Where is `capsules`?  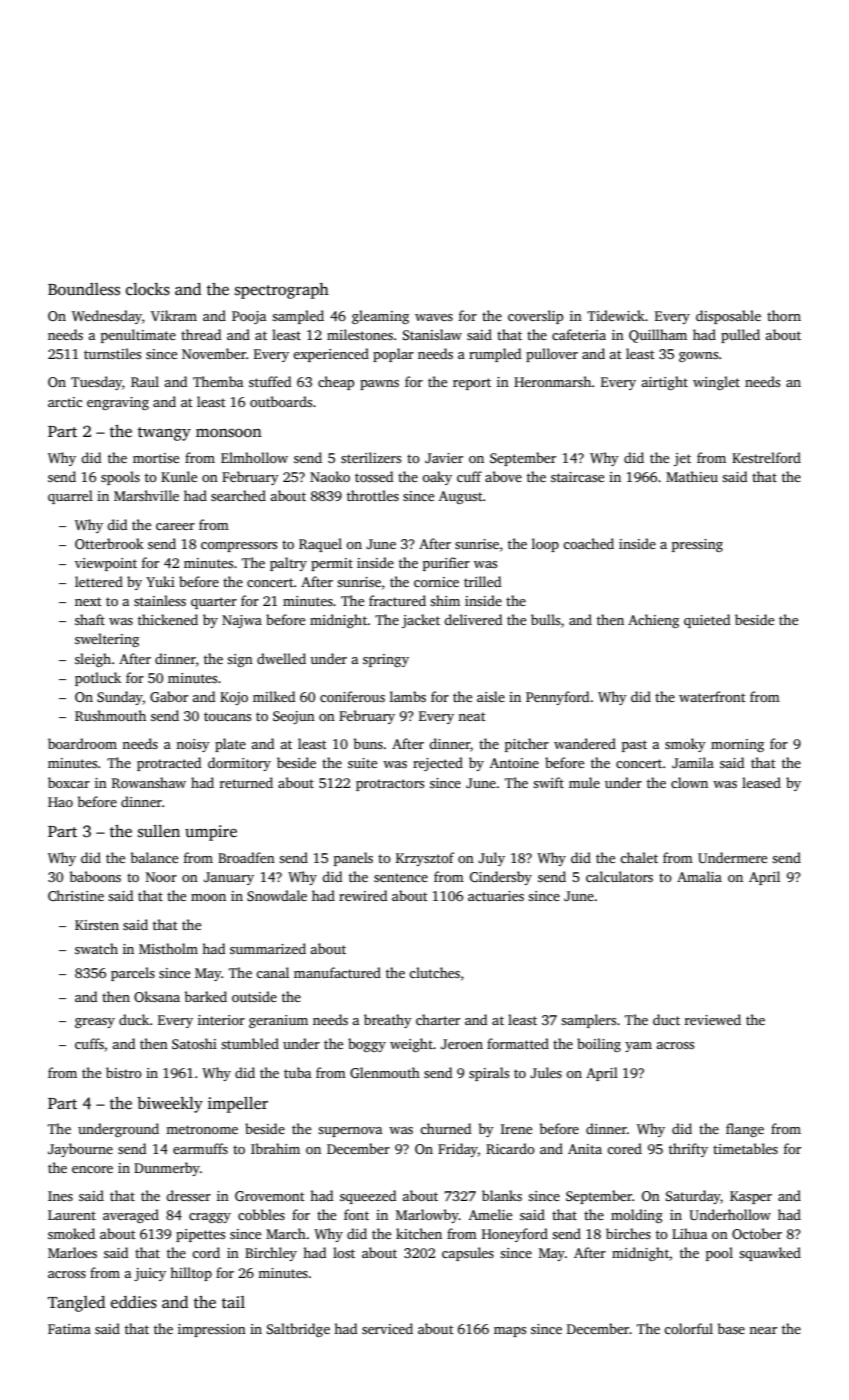 capsules is located at coordinates (468, 1254).
